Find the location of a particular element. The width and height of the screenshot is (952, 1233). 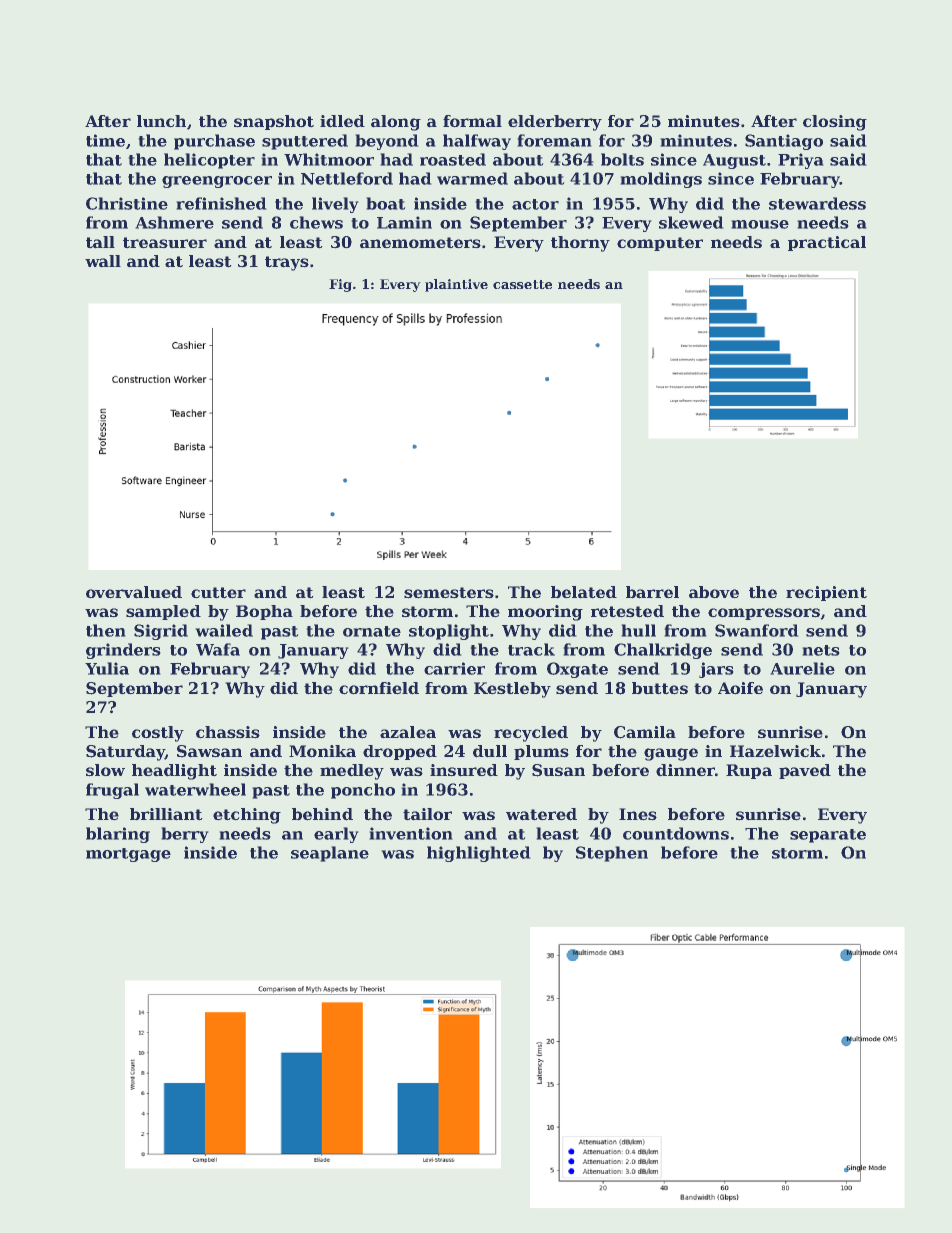

Monika is located at coordinates (322, 751).
